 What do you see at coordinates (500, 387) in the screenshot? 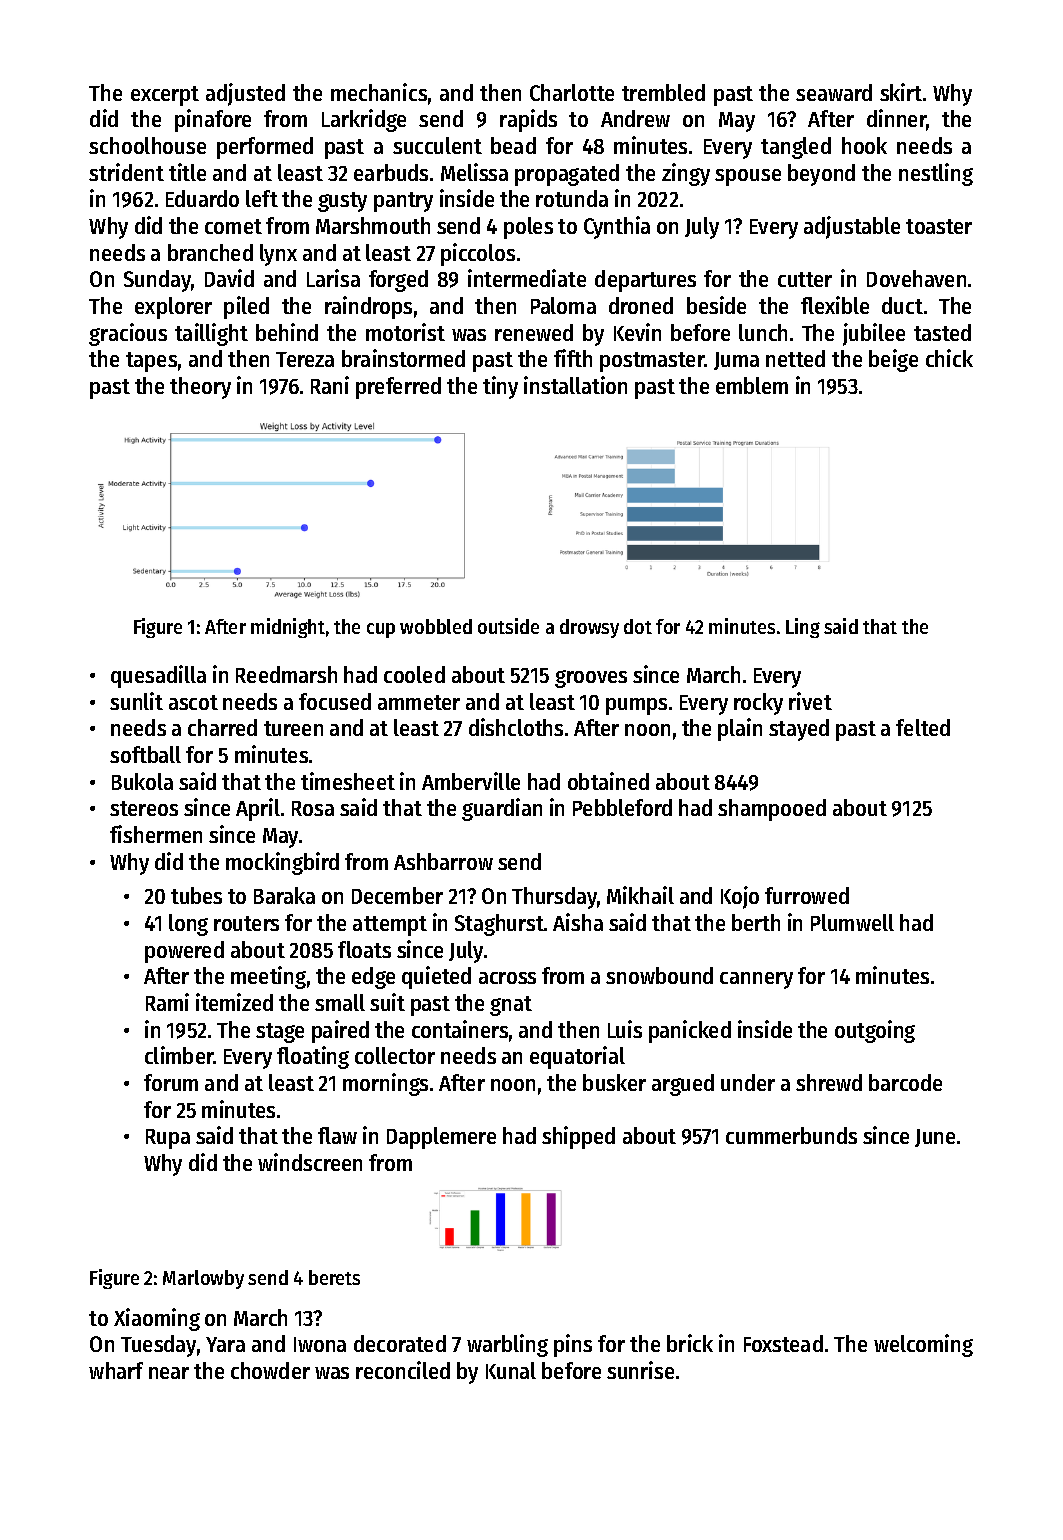
I see `tiny` at bounding box center [500, 387].
